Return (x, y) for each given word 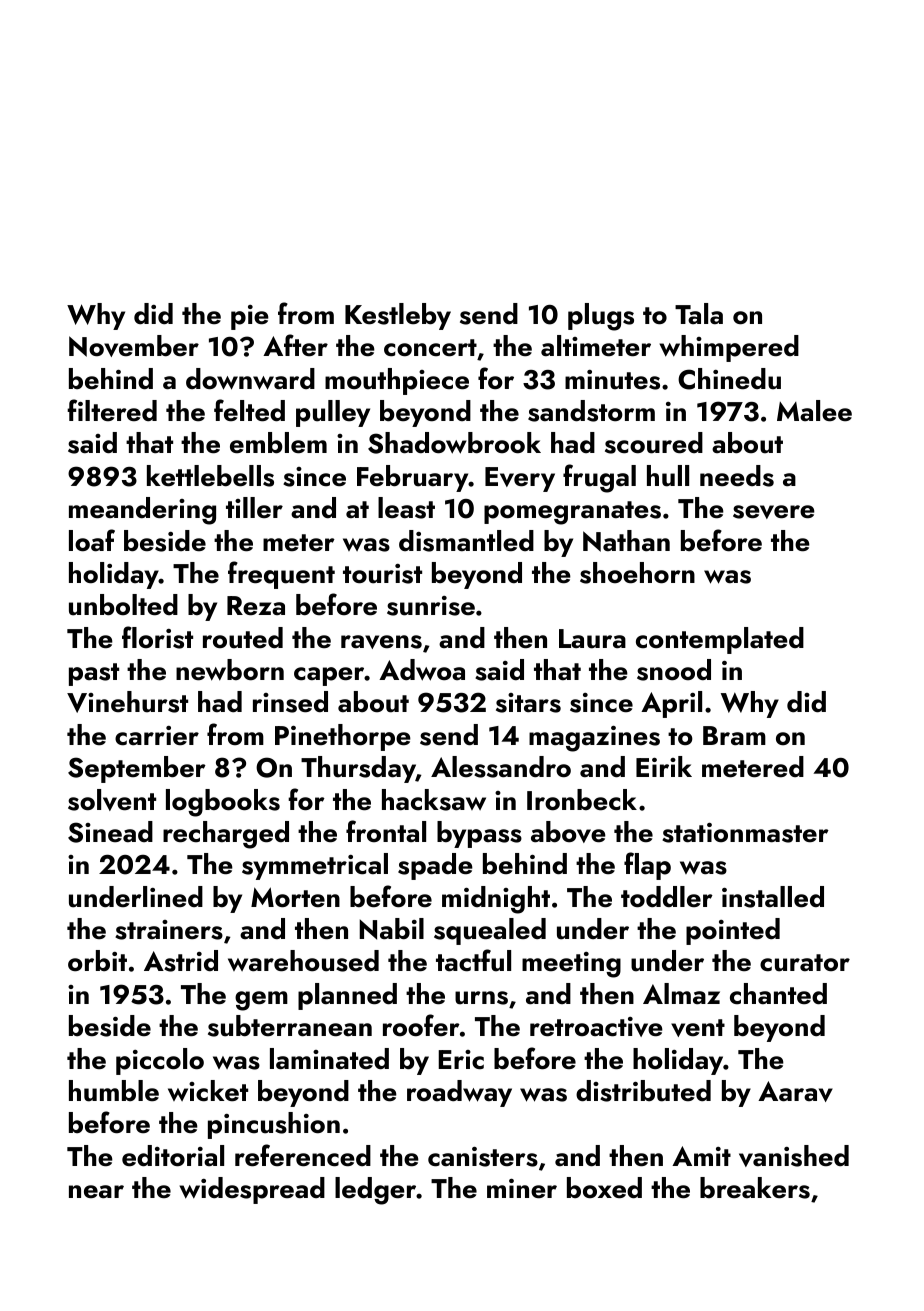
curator (805, 963)
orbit (97, 961)
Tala (699, 313)
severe (774, 512)
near (96, 1192)
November (134, 346)
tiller (254, 508)
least (406, 508)
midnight (496, 900)
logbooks (223, 803)
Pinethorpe (343, 737)
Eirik (664, 766)
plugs (601, 317)
